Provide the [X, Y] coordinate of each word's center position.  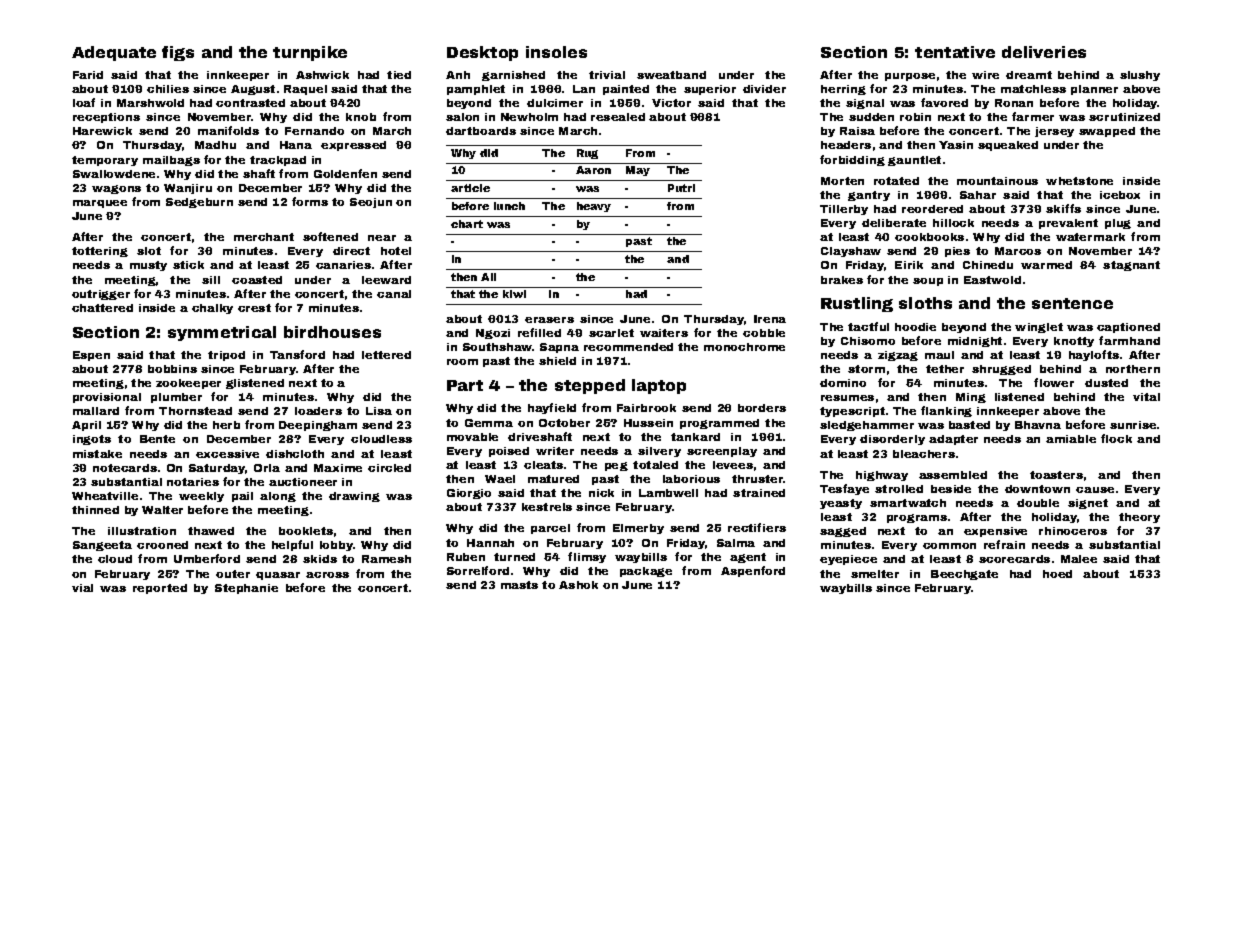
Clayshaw [851, 252]
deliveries [1044, 52]
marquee [100, 204]
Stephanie [246, 589]
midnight [975, 342]
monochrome [744, 347]
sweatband [671, 75]
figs [178, 53]
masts [519, 585]
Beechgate [964, 575]
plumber [176, 398]
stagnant [1131, 266]
